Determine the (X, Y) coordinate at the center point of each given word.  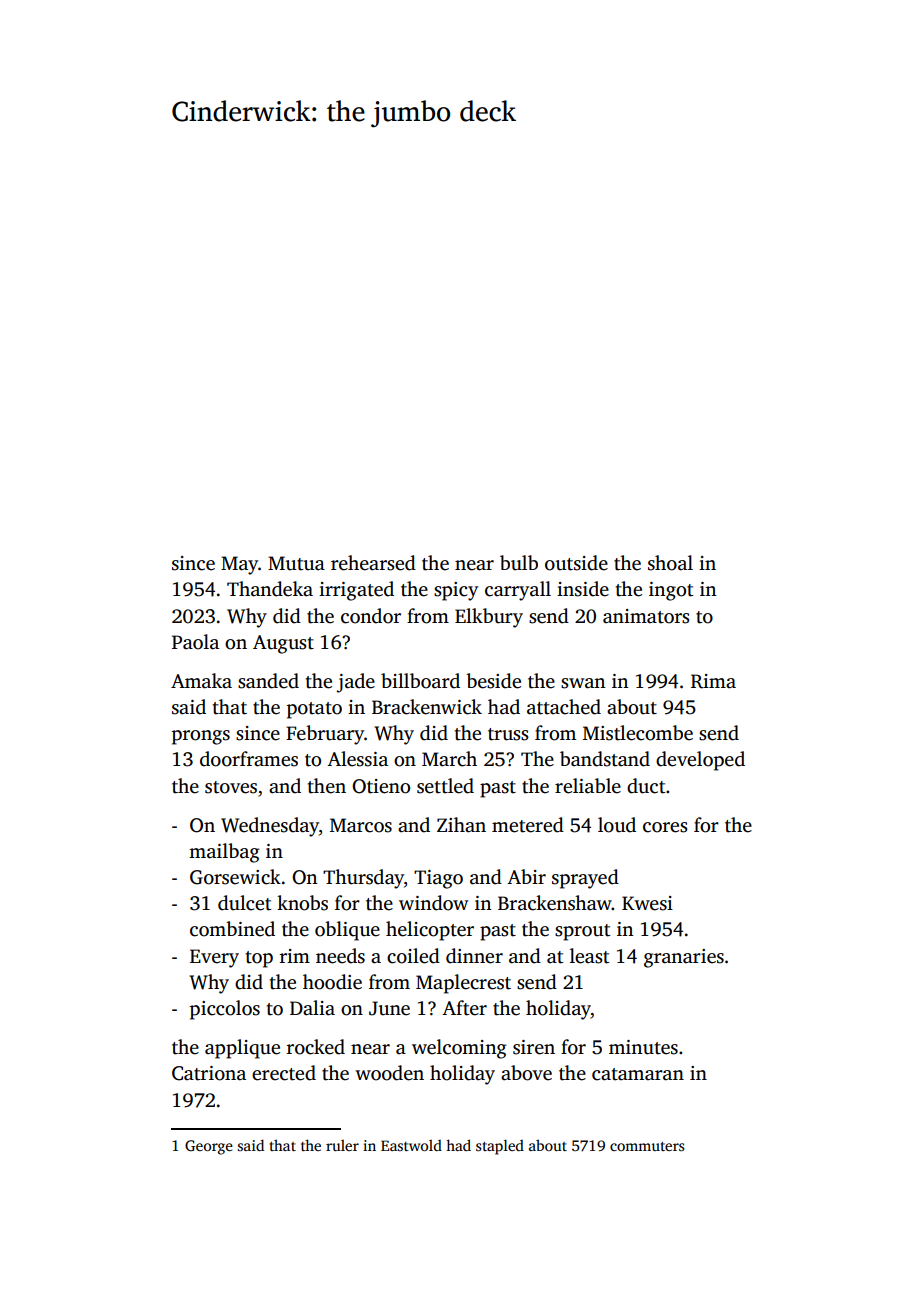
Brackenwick (427, 707)
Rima (713, 681)
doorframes (249, 759)
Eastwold (411, 1145)
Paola (195, 642)
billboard (420, 681)
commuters (647, 1146)
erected (284, 1073)
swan (583, 683)
